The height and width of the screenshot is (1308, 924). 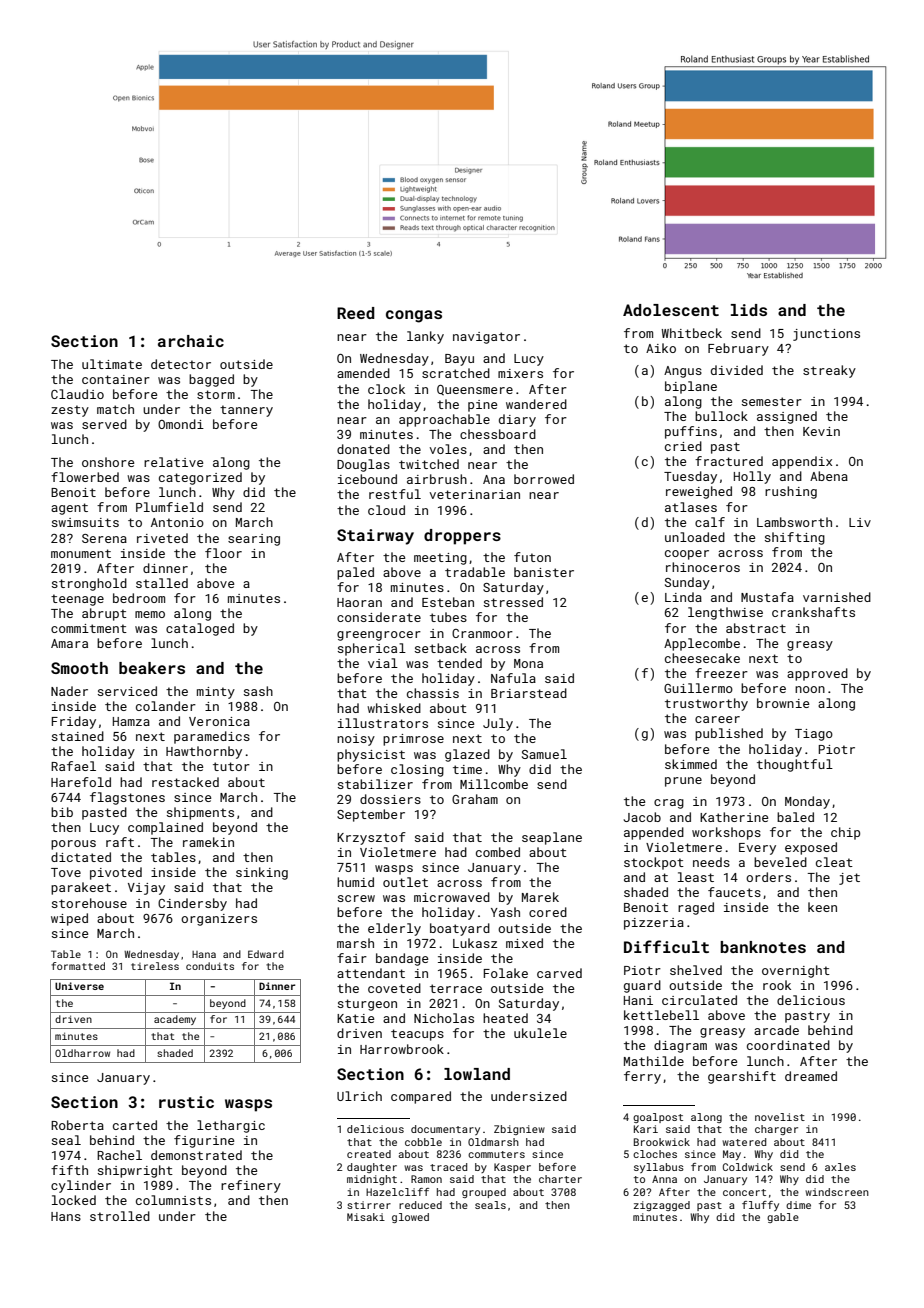 What do you see at coordinates (486, 338) in the screenshot?
I see `navigator` at bounding box center [486, 338].
